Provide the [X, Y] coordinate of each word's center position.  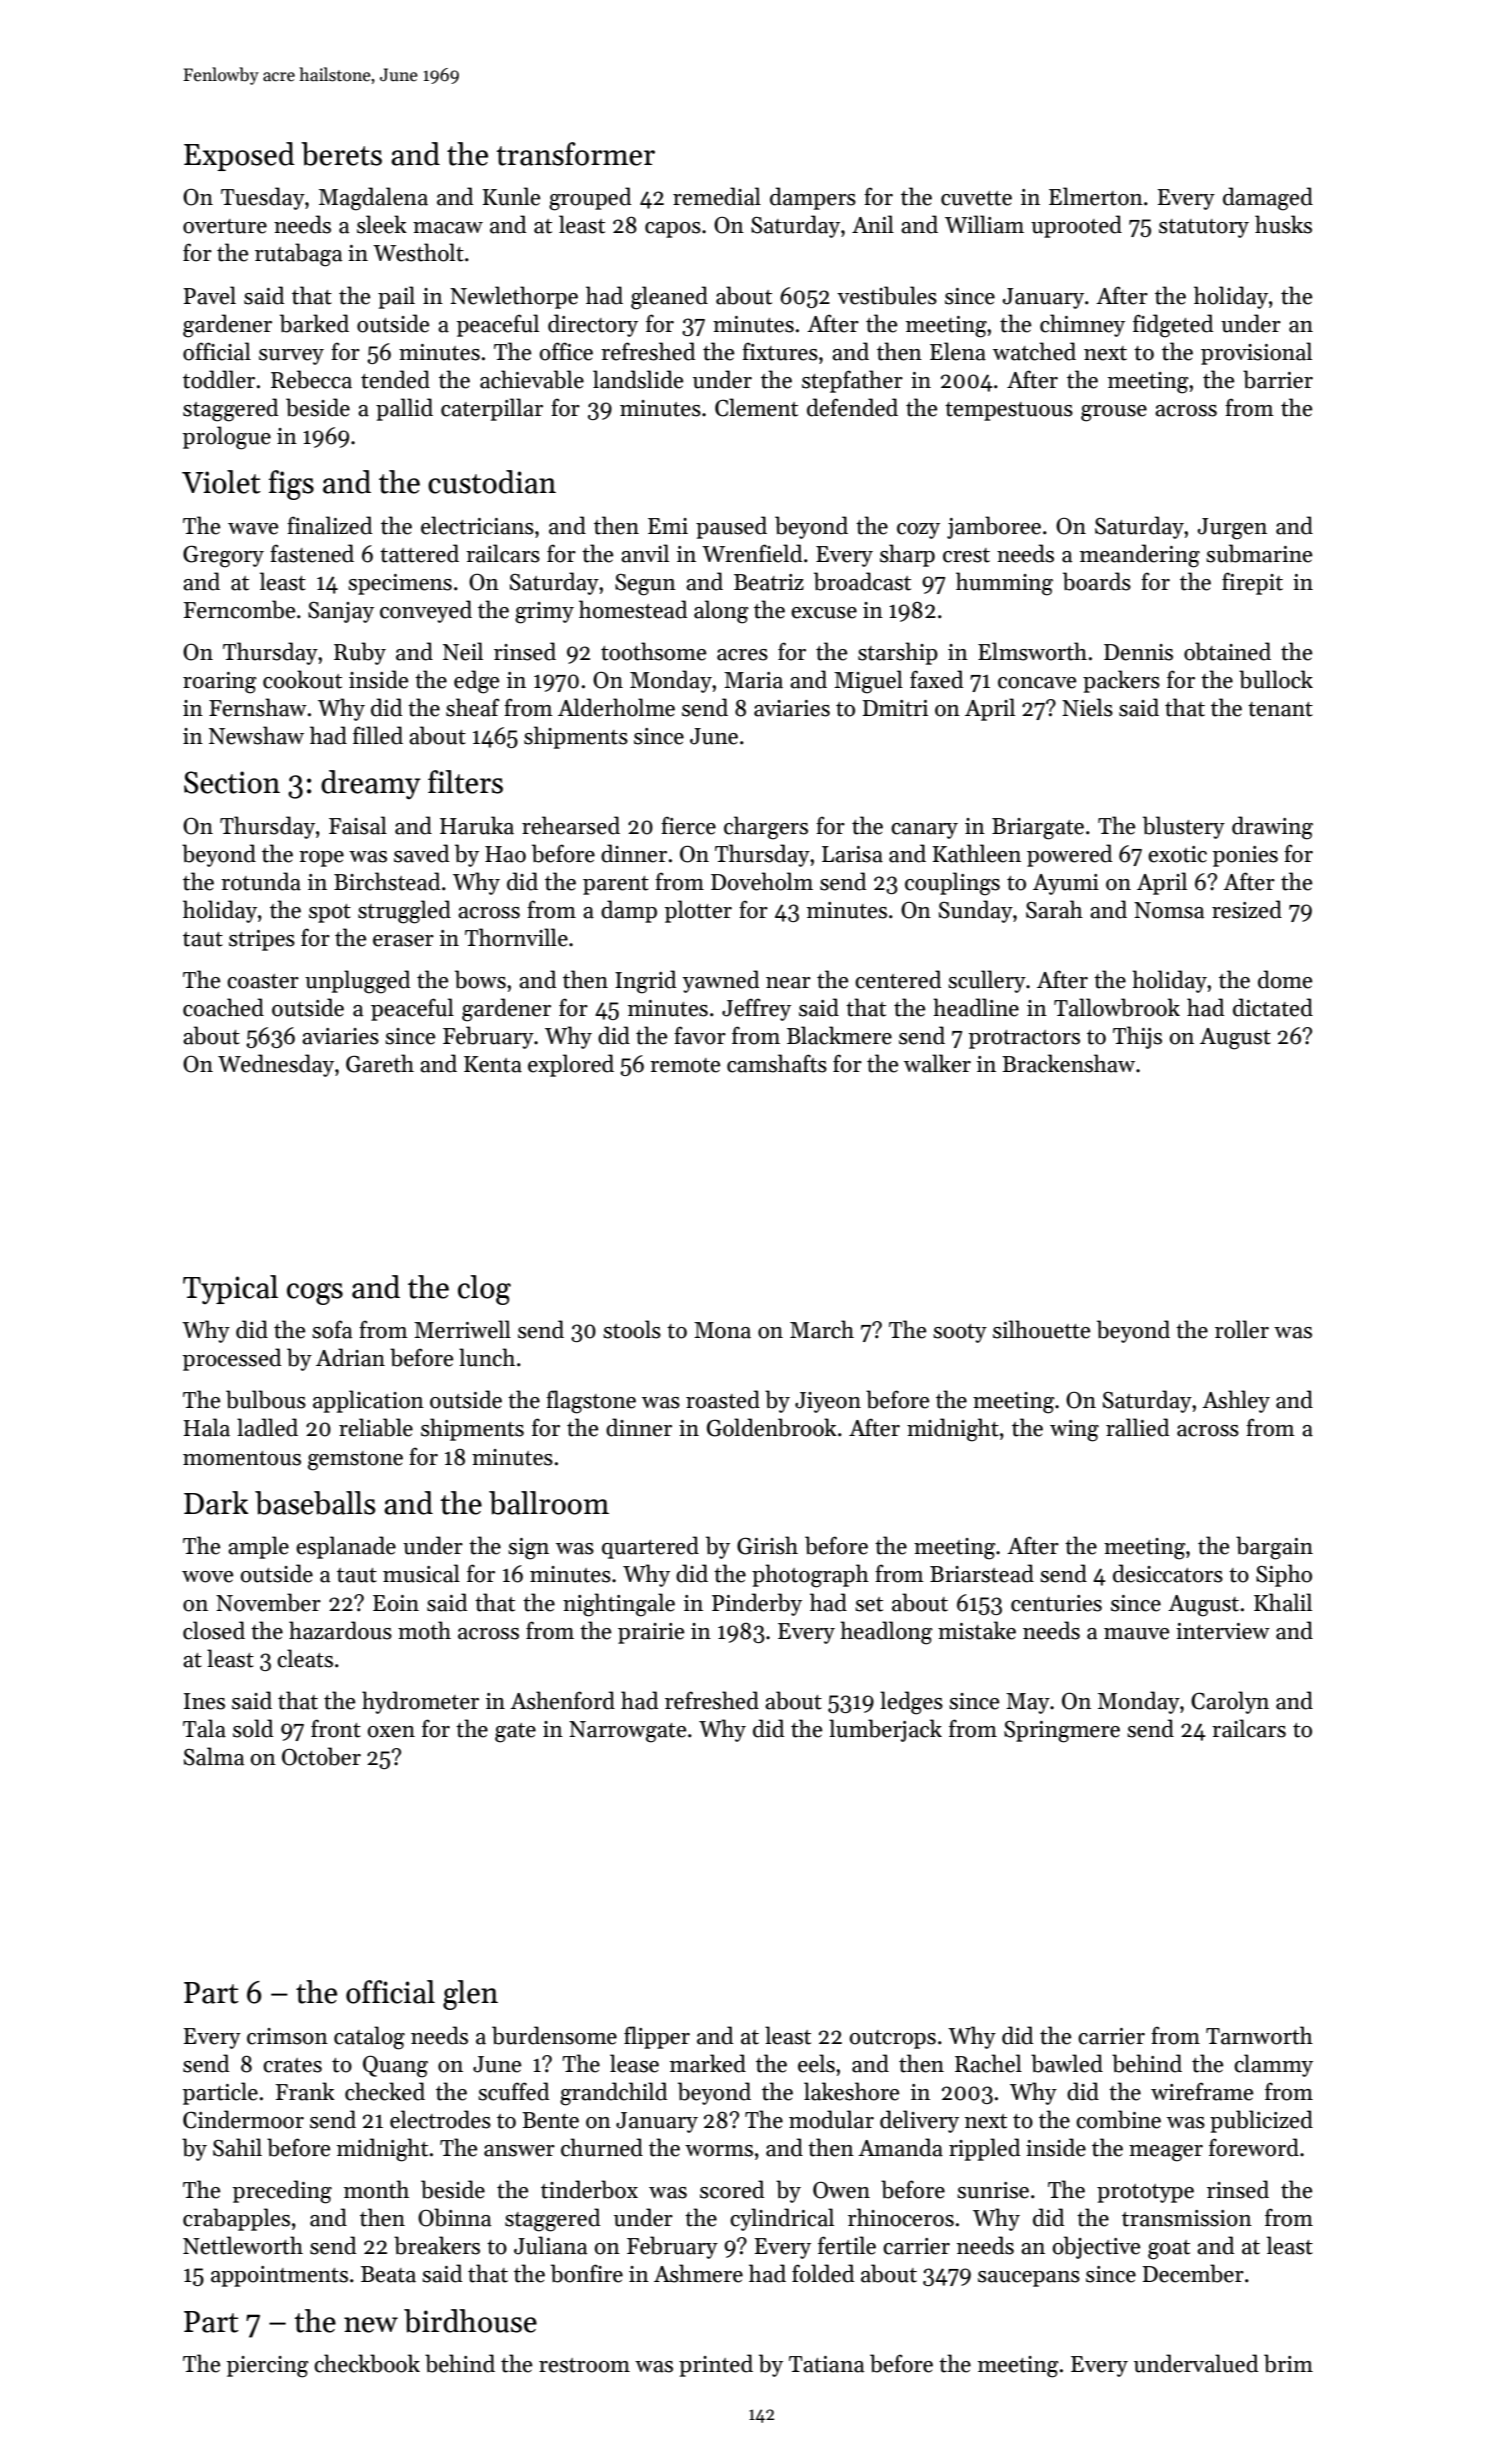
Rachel [988, 2063]
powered [1069, 855]
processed [232, 1359]
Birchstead [387, 881]
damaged [1268, 199]
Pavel [210, 295]
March [822, 1329]
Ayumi [1066, 884]
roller [1242, 1329]
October [321, 1756]
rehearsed [571, 825]
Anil [873, 224]
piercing [268, 2367]
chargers [766, 828]
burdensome [554, 2035]
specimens [400, 584]
